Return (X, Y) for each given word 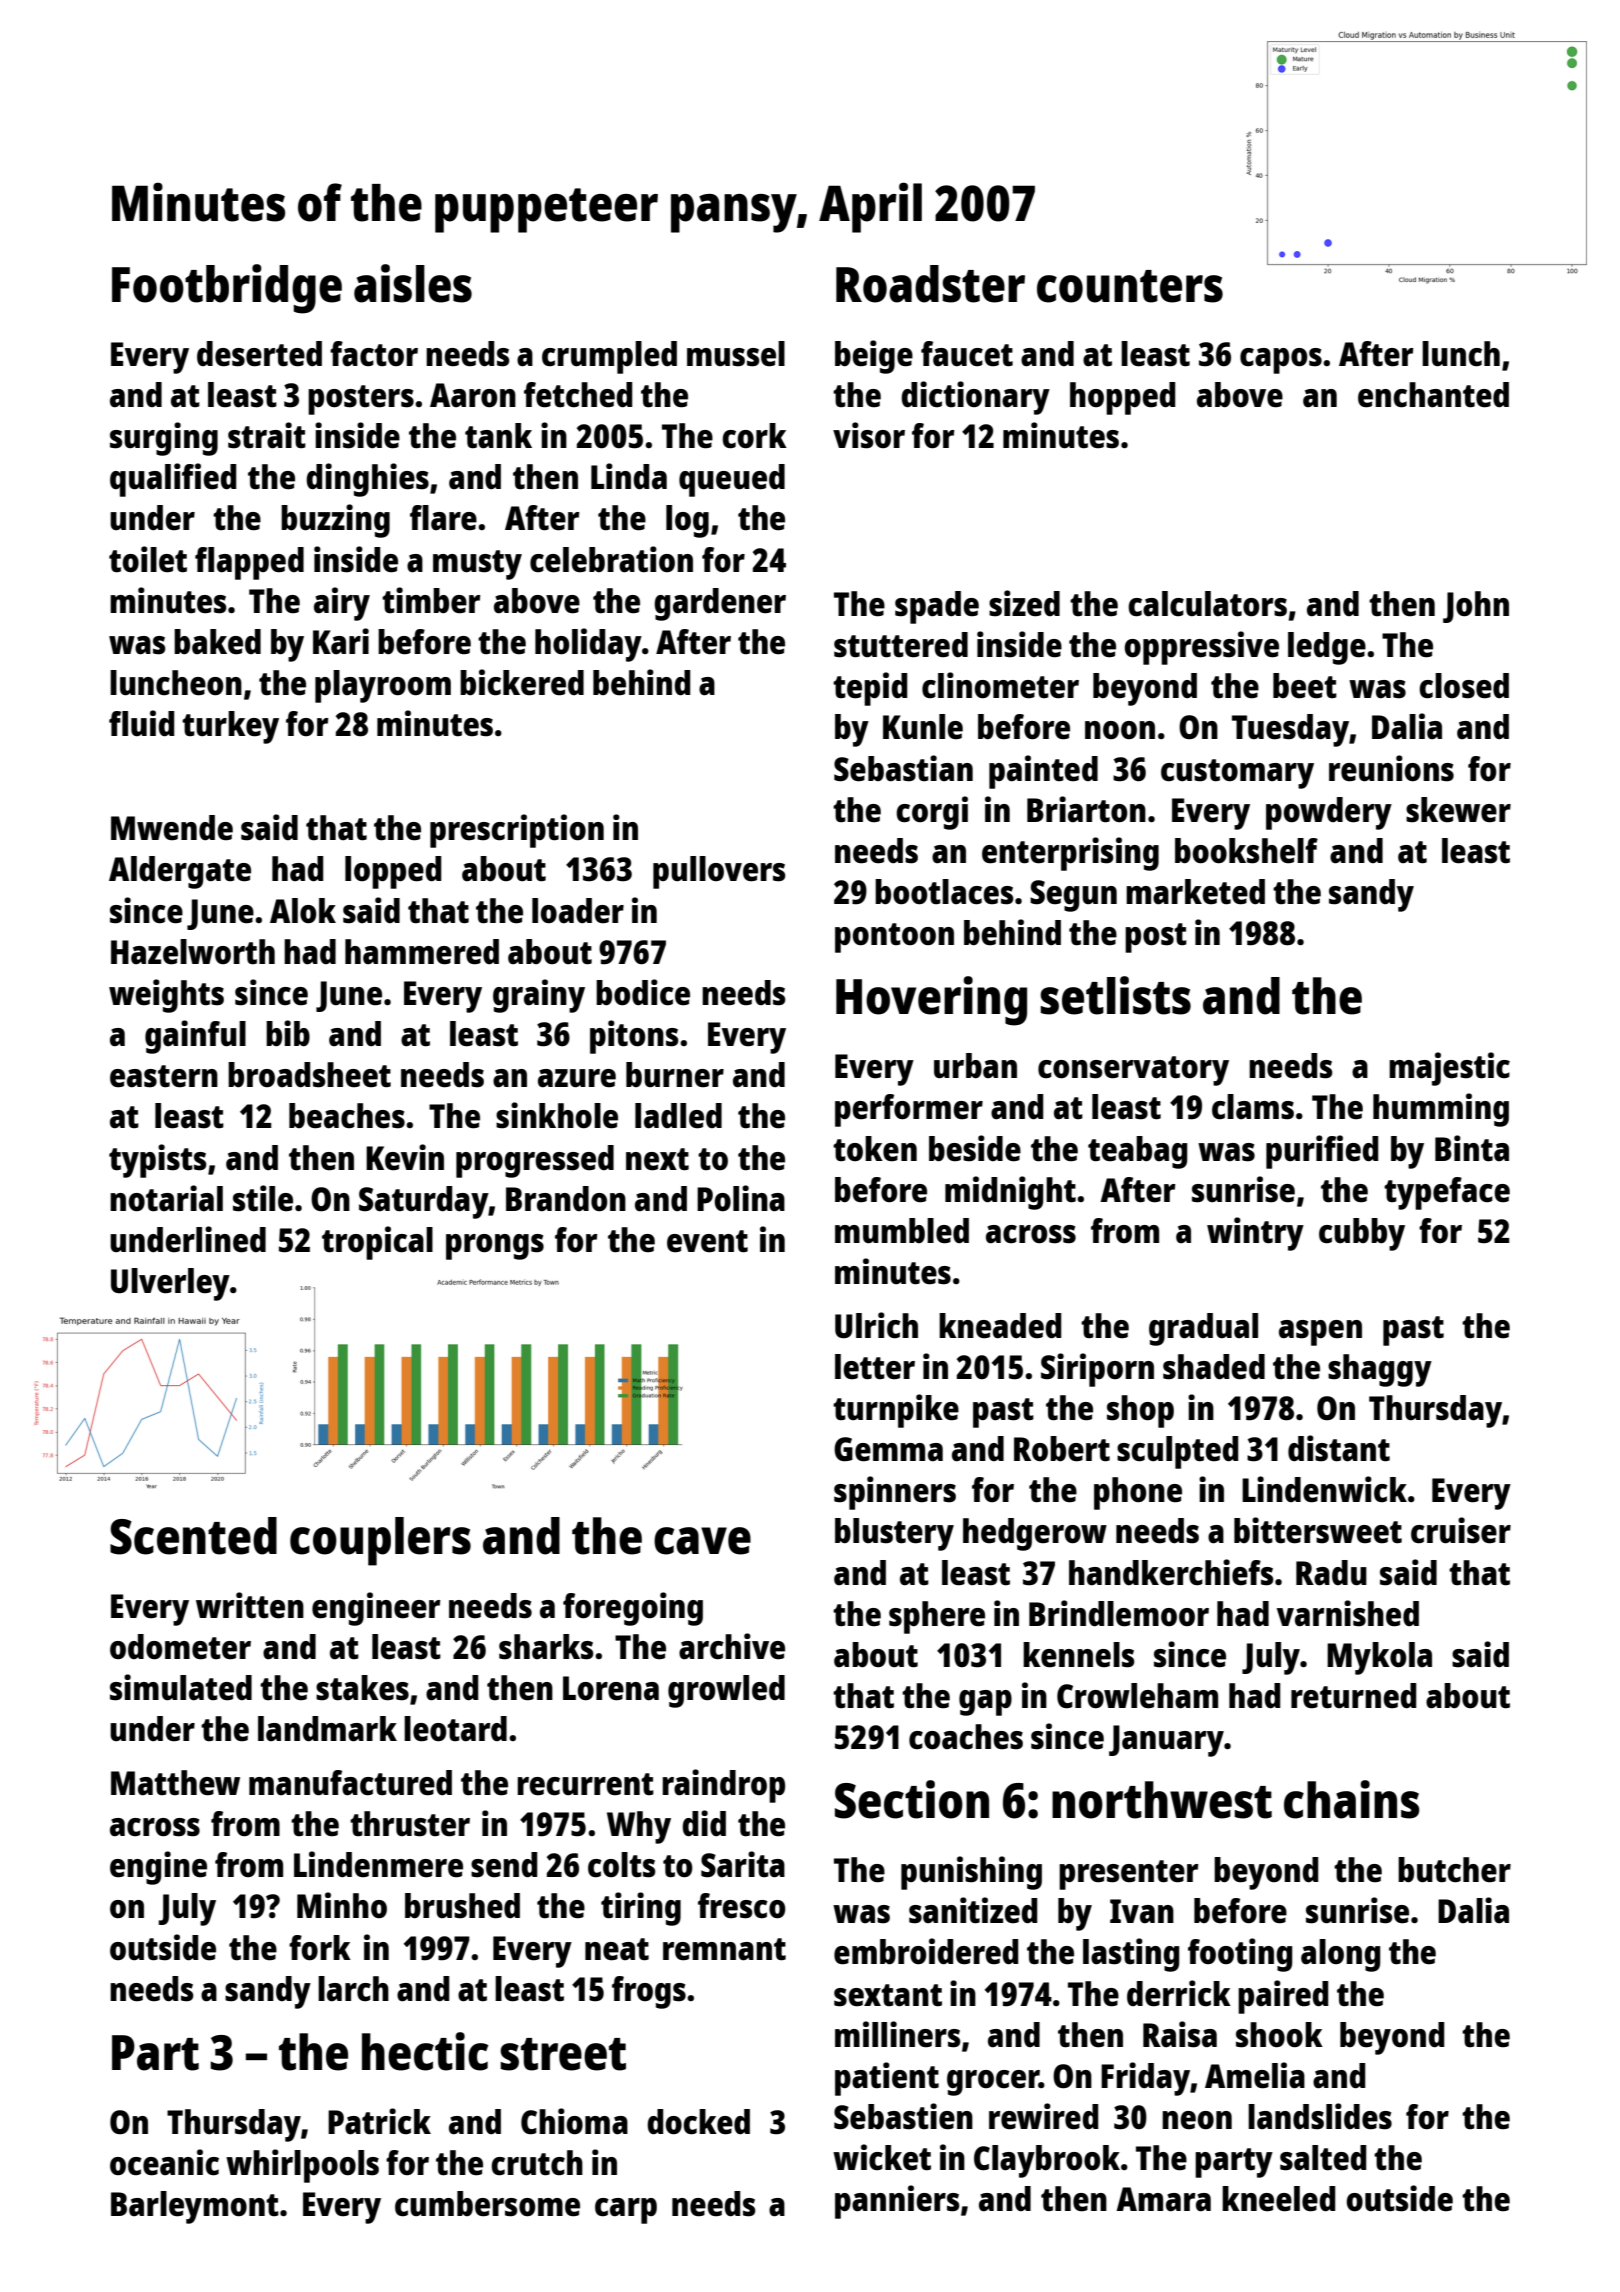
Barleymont (195, 2207)
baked (217, 642)
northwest (1162, 1800)
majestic (1449, 1069)
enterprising (1070, 854)
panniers (897, 2202)
